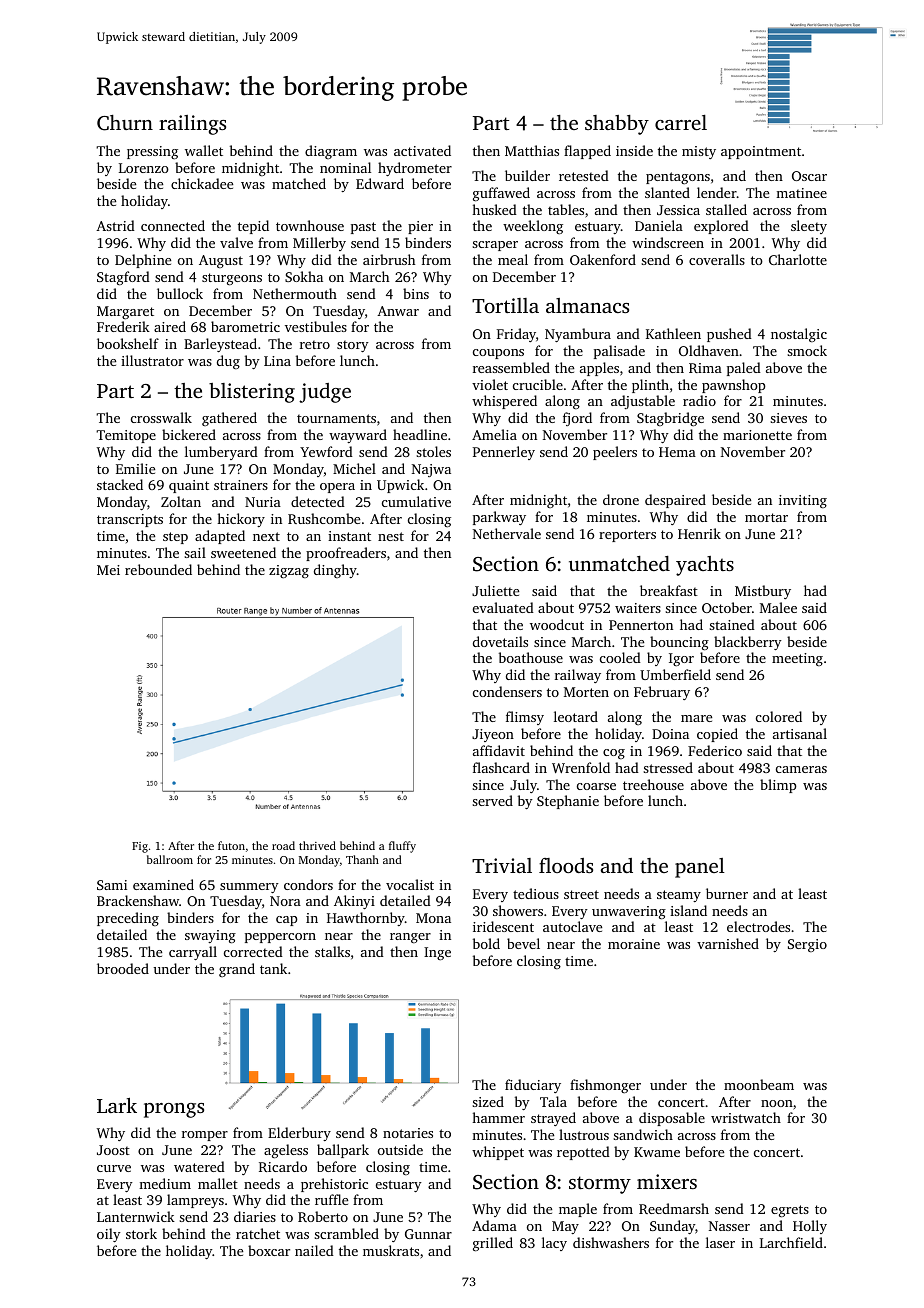 The image size is (924, 1308). What do you see at coordinates (596, 786) in the page?
I see `coarse` at bounding box center [596, 786].
